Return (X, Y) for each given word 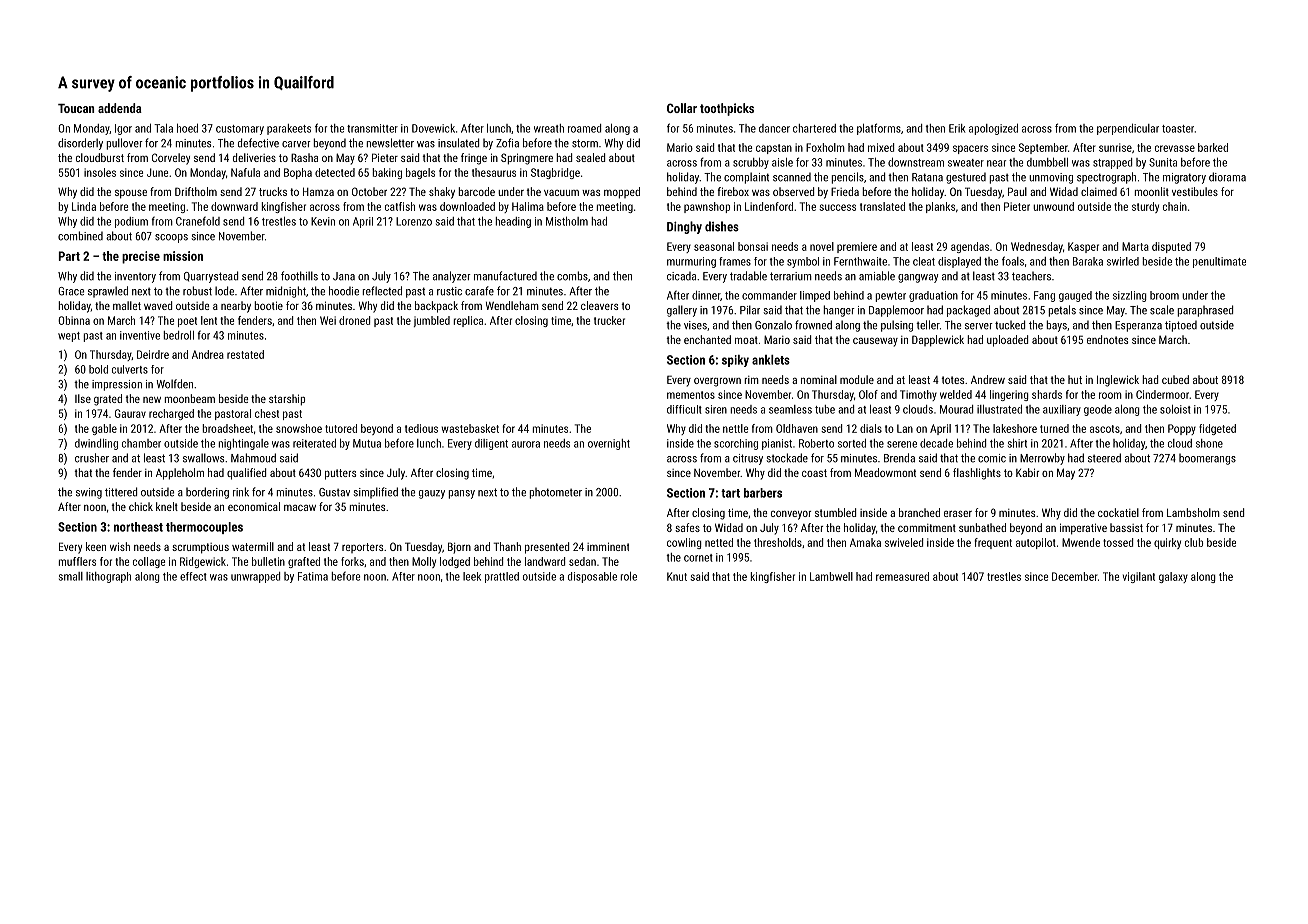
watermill (253, 546)
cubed (1175, 379)
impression (117, 385)
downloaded (467, 206)
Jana (344, 276)
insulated (458, 143)
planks (940, 207)
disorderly (80, 144)
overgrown (717, 382)
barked (1213, 147)
